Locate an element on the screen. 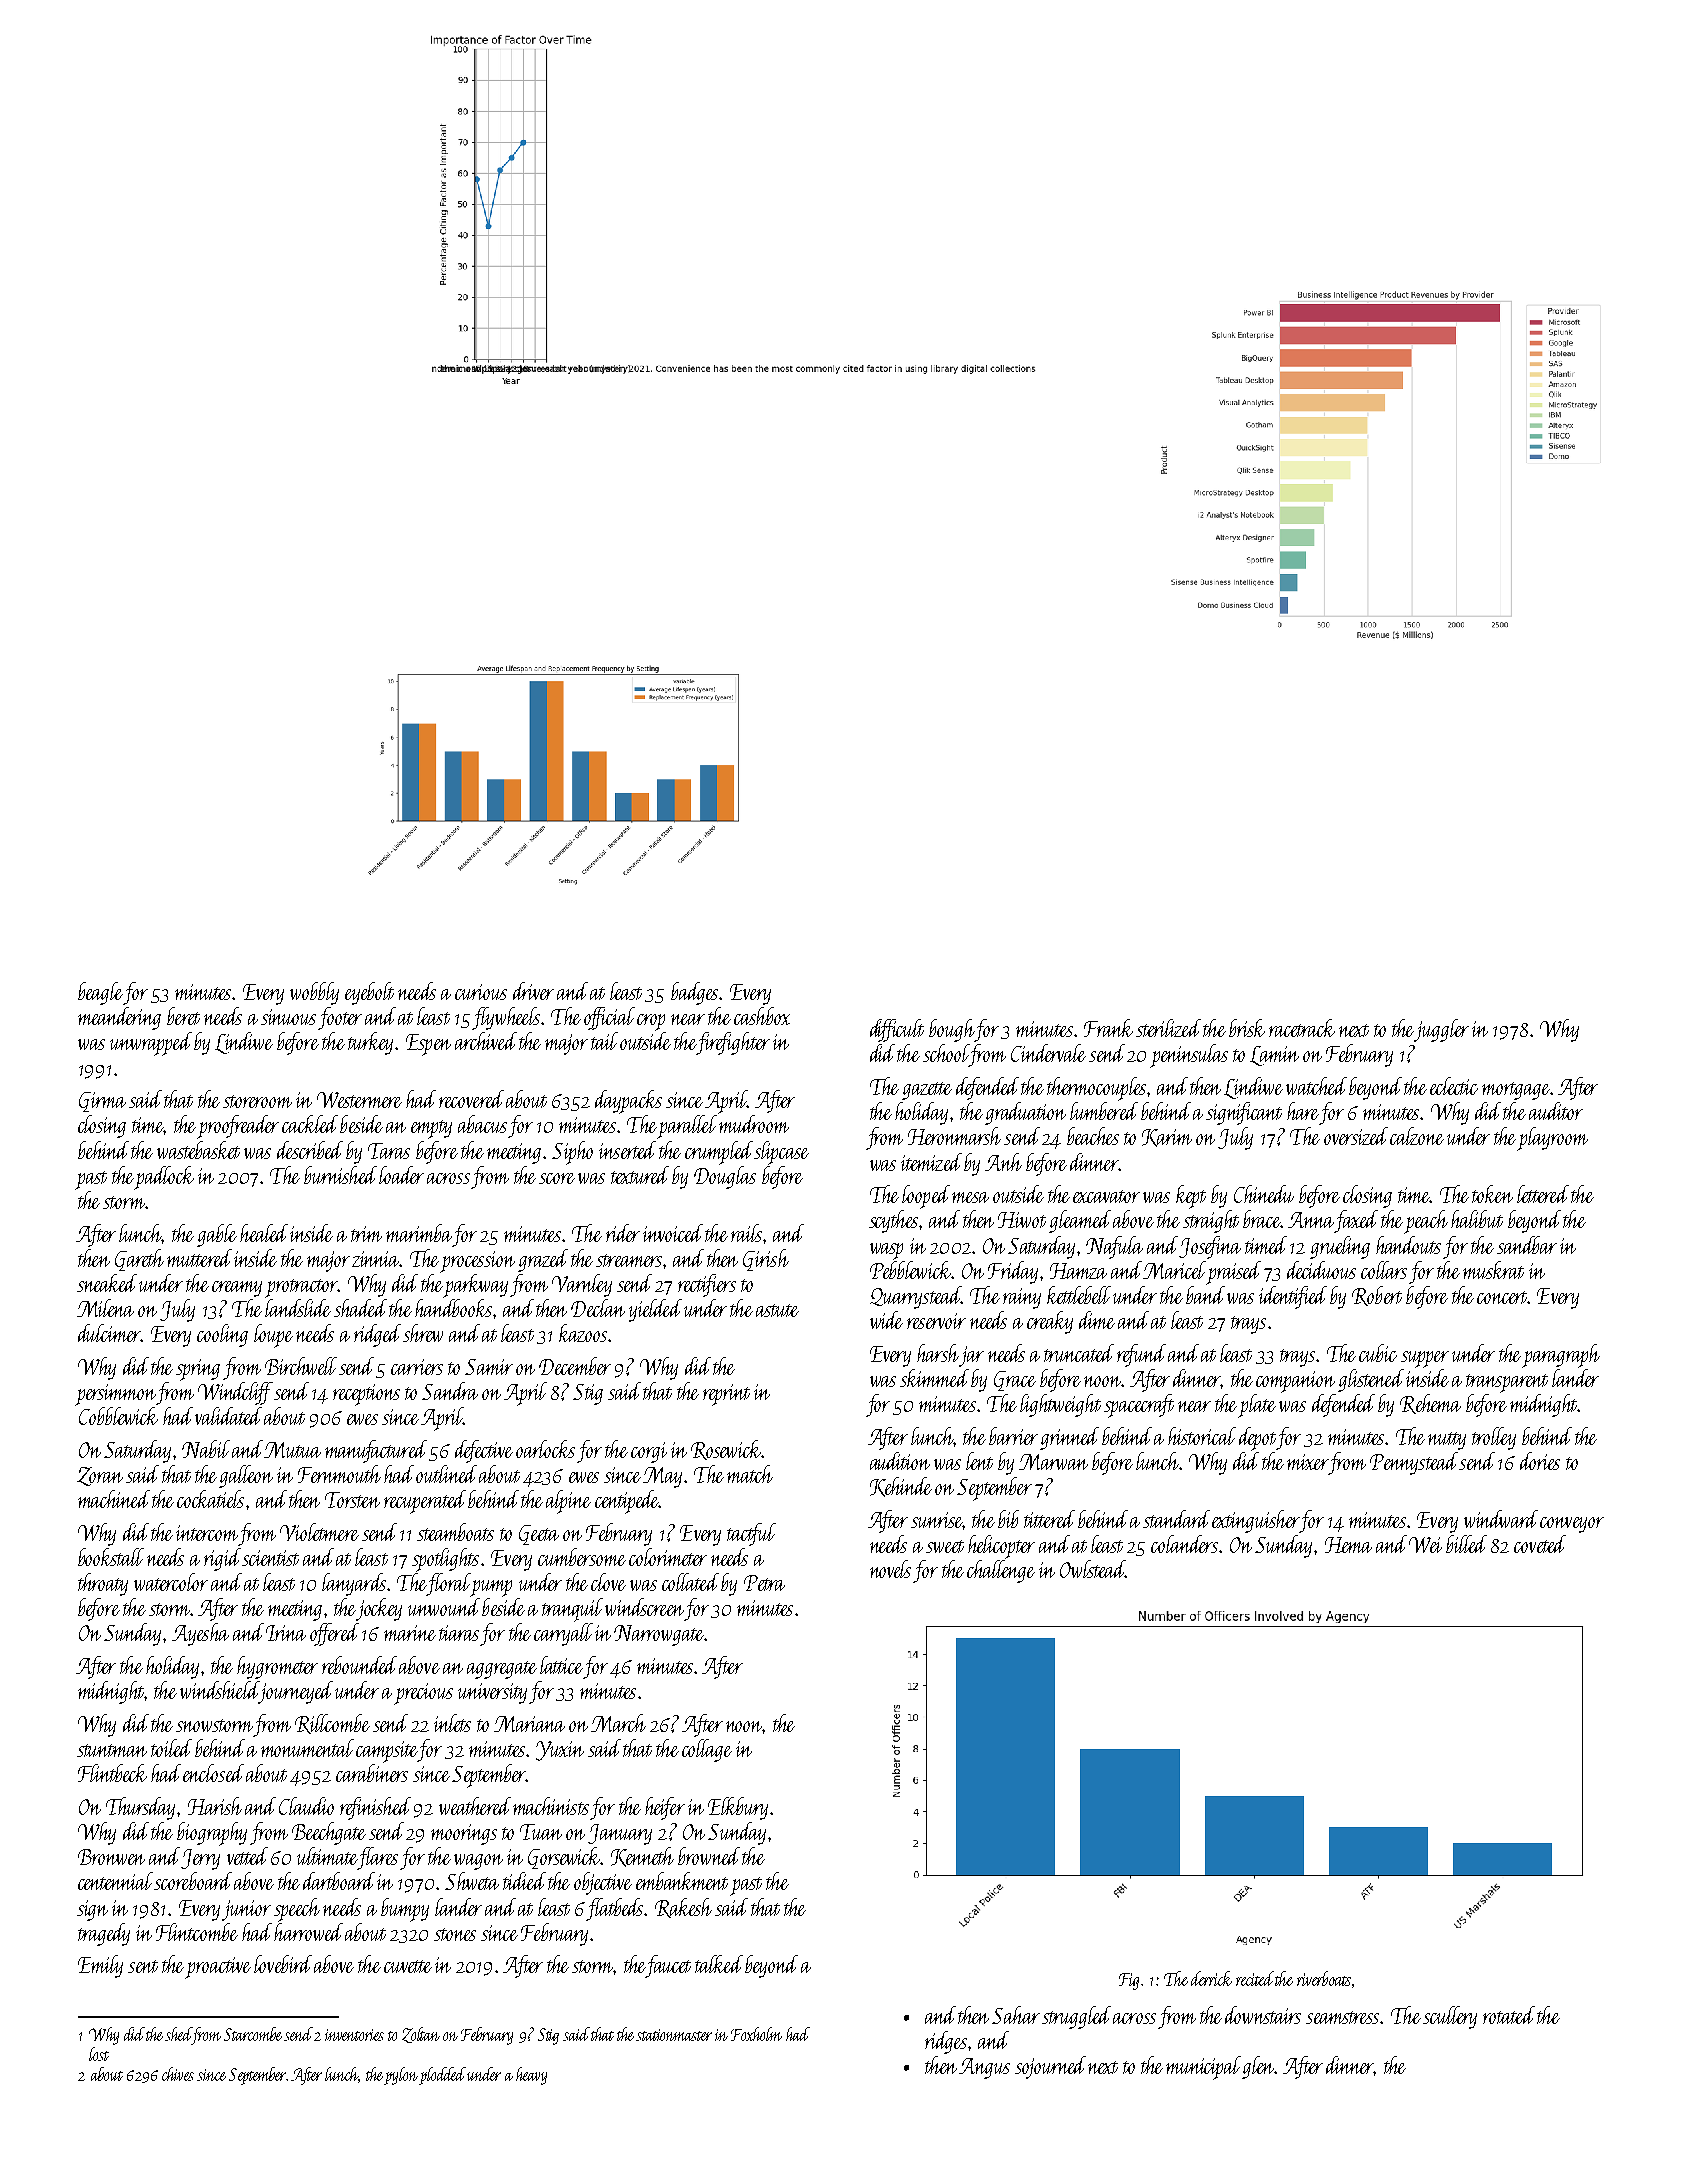 This screenshot has width=1683, height=2178. juggler is located at coordinates (1441, 1030).
